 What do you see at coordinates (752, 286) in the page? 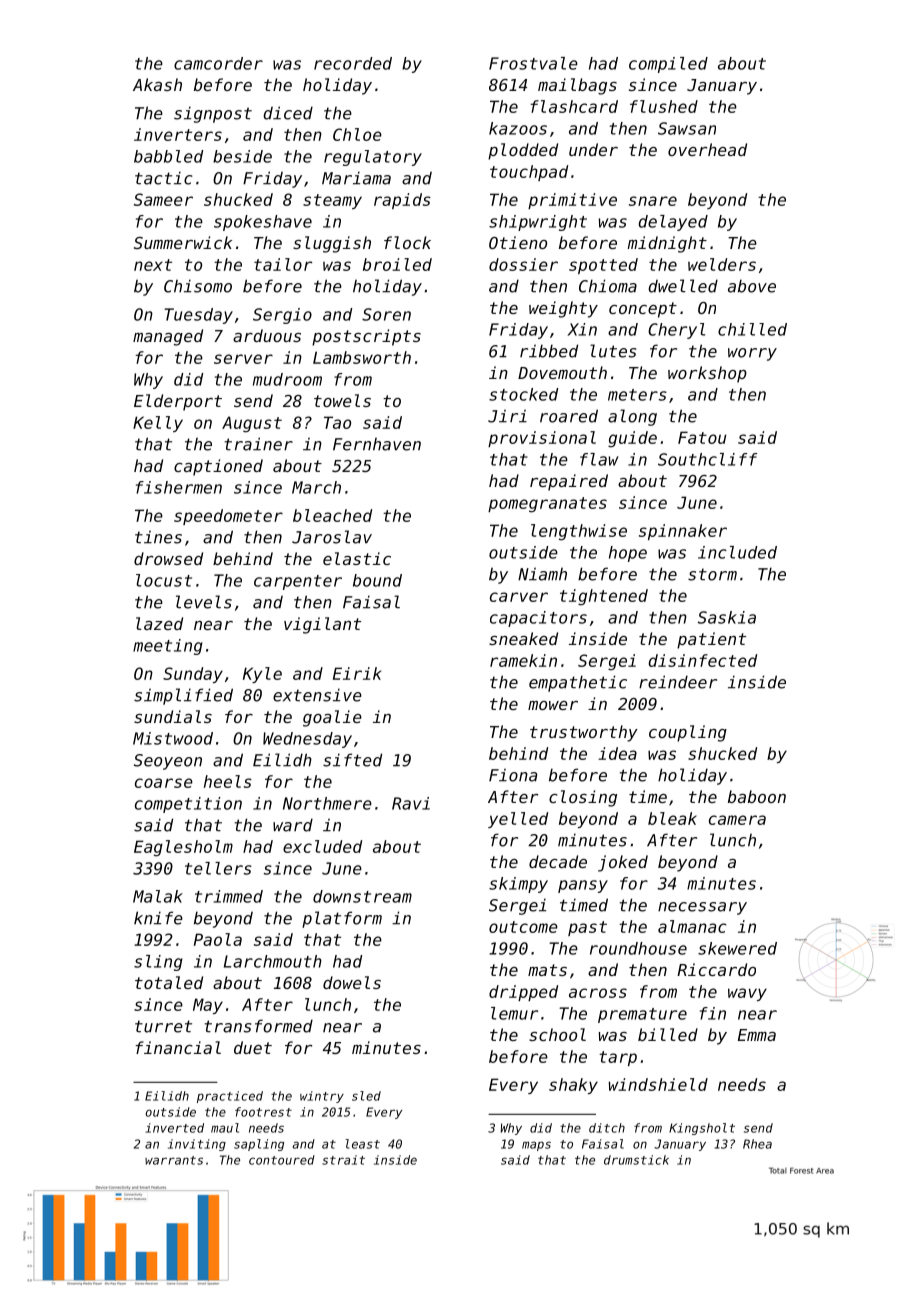
I see `above` at bounding box center [752, 286].
